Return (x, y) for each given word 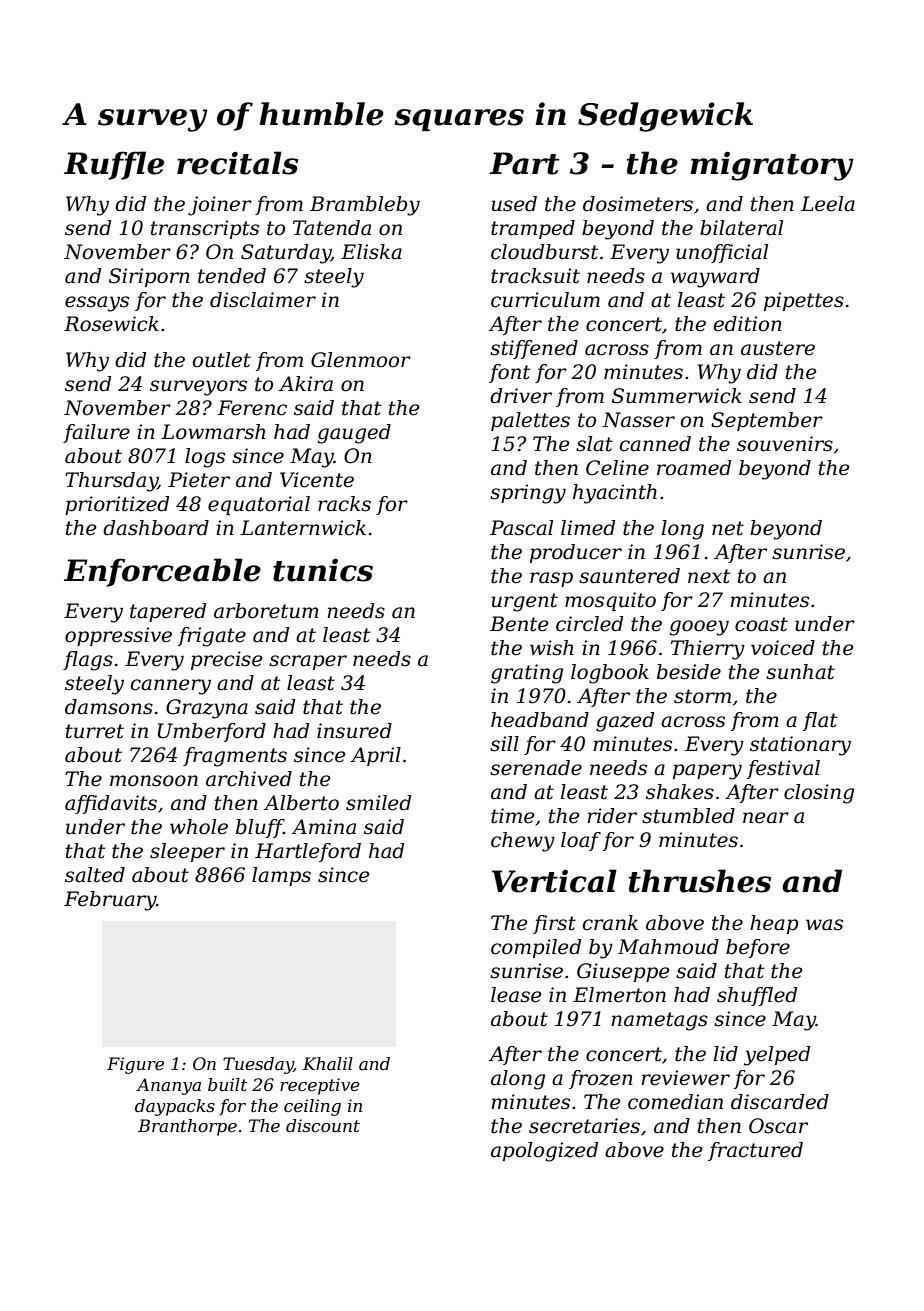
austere (778, 348)
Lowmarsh (213, 432)
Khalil (328, 1063)
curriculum (545, 300)
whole (199, 827)
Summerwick (677, 396)
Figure (135, 1065)
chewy (523, 842)
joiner (220, 206)
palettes (530, 421)
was (824, 925)
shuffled (757, 996)
